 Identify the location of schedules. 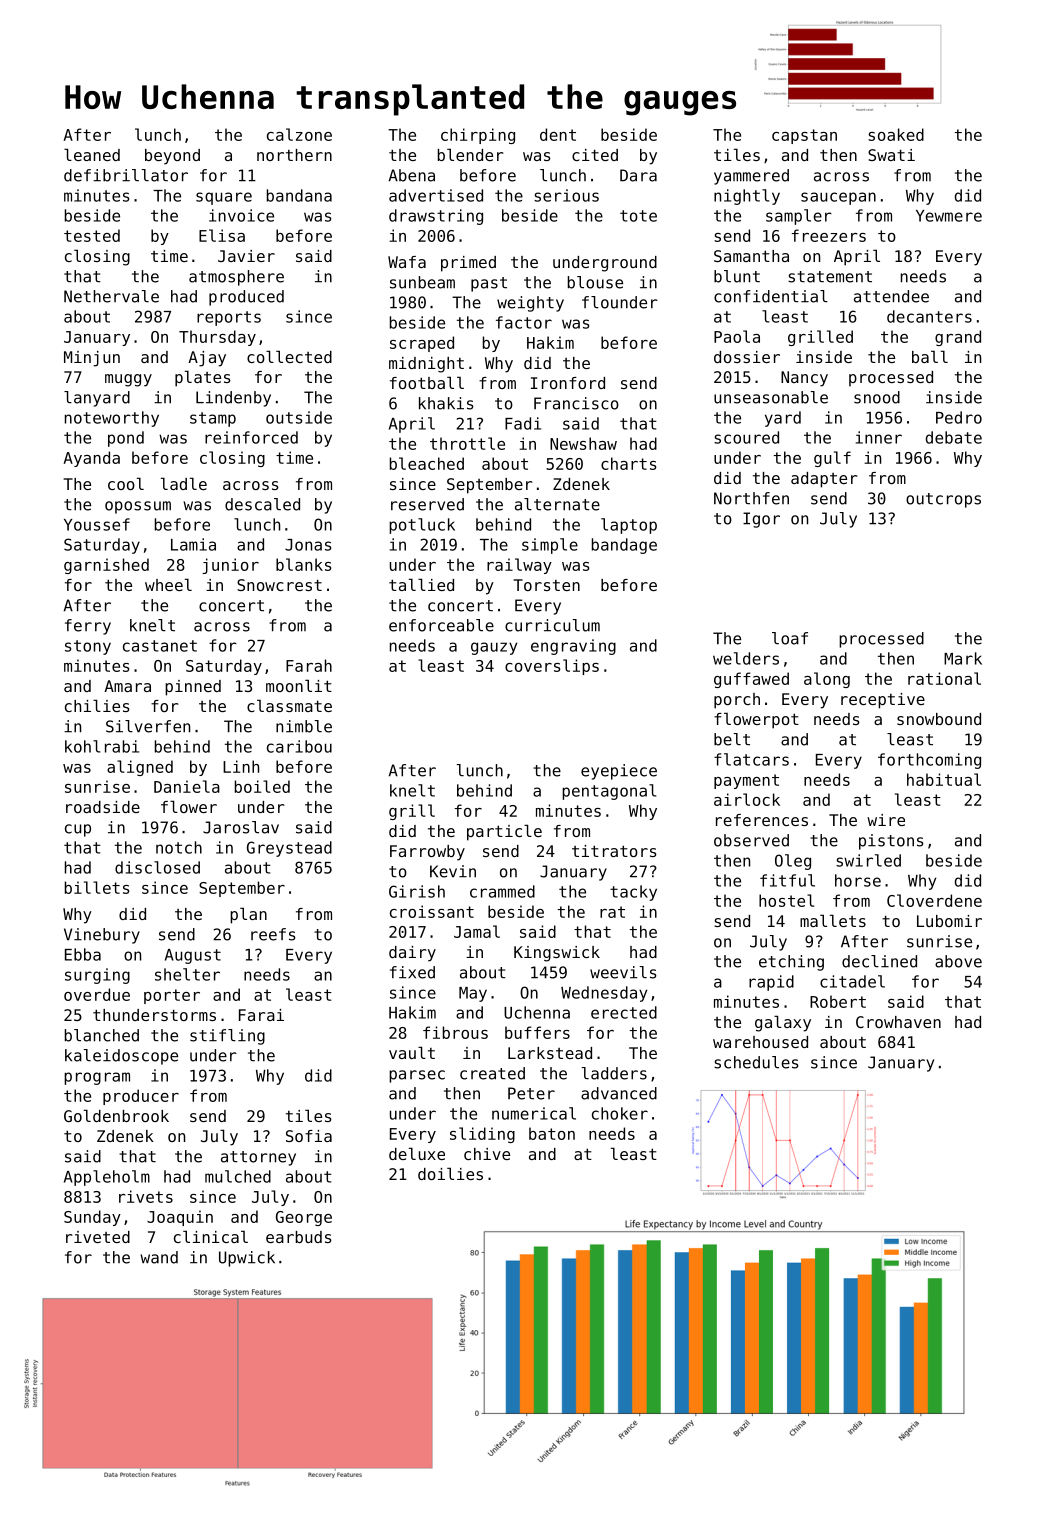
(756, 1062).
